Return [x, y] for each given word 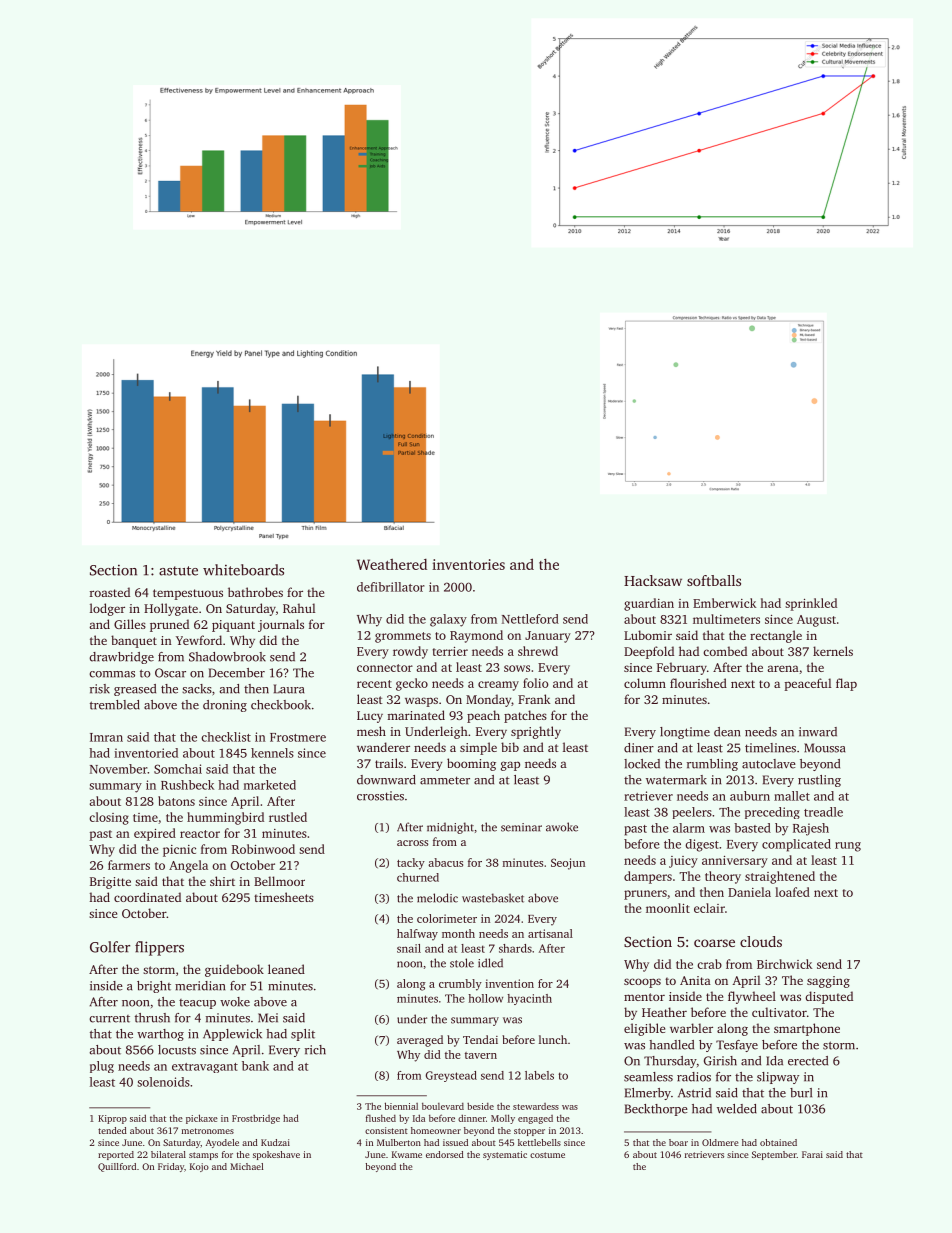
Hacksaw [653, 580]
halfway [417, 935]
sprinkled [811, 604]
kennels [272, 753]
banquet [134, 641]
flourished [698, 683]
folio [536, 683]
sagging [828, 982]
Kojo [199, 1167]
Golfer [110, 947]
